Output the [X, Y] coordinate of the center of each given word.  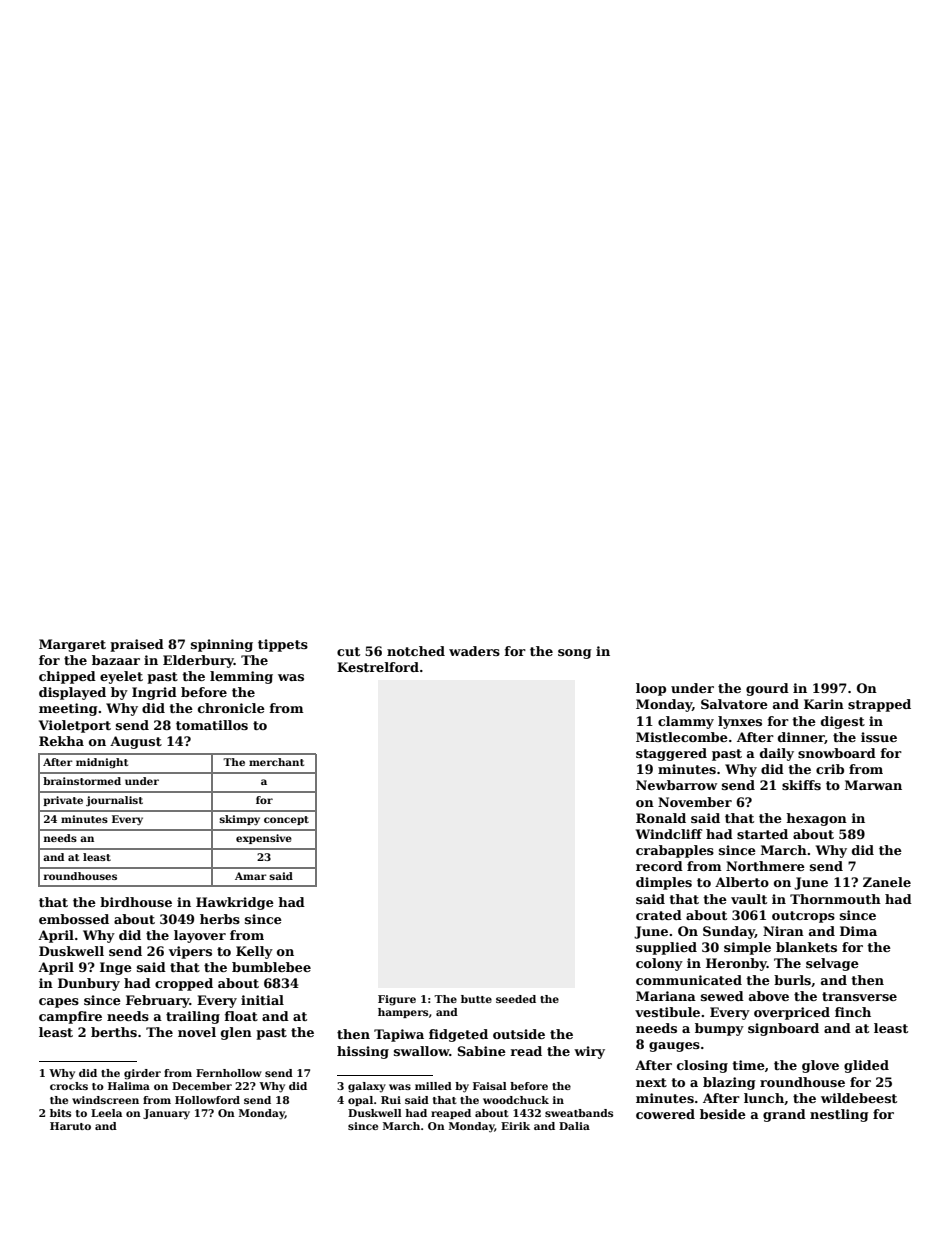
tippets [283, 645]
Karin [824, 704]
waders [474, 651]
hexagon [816, 819]
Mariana [666, 996]
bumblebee [271, 967]
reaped [451, 1114]
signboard [783, 1029]
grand [784, 1115]
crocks [69, 1086]
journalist [114, 801]
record [659, 866]
